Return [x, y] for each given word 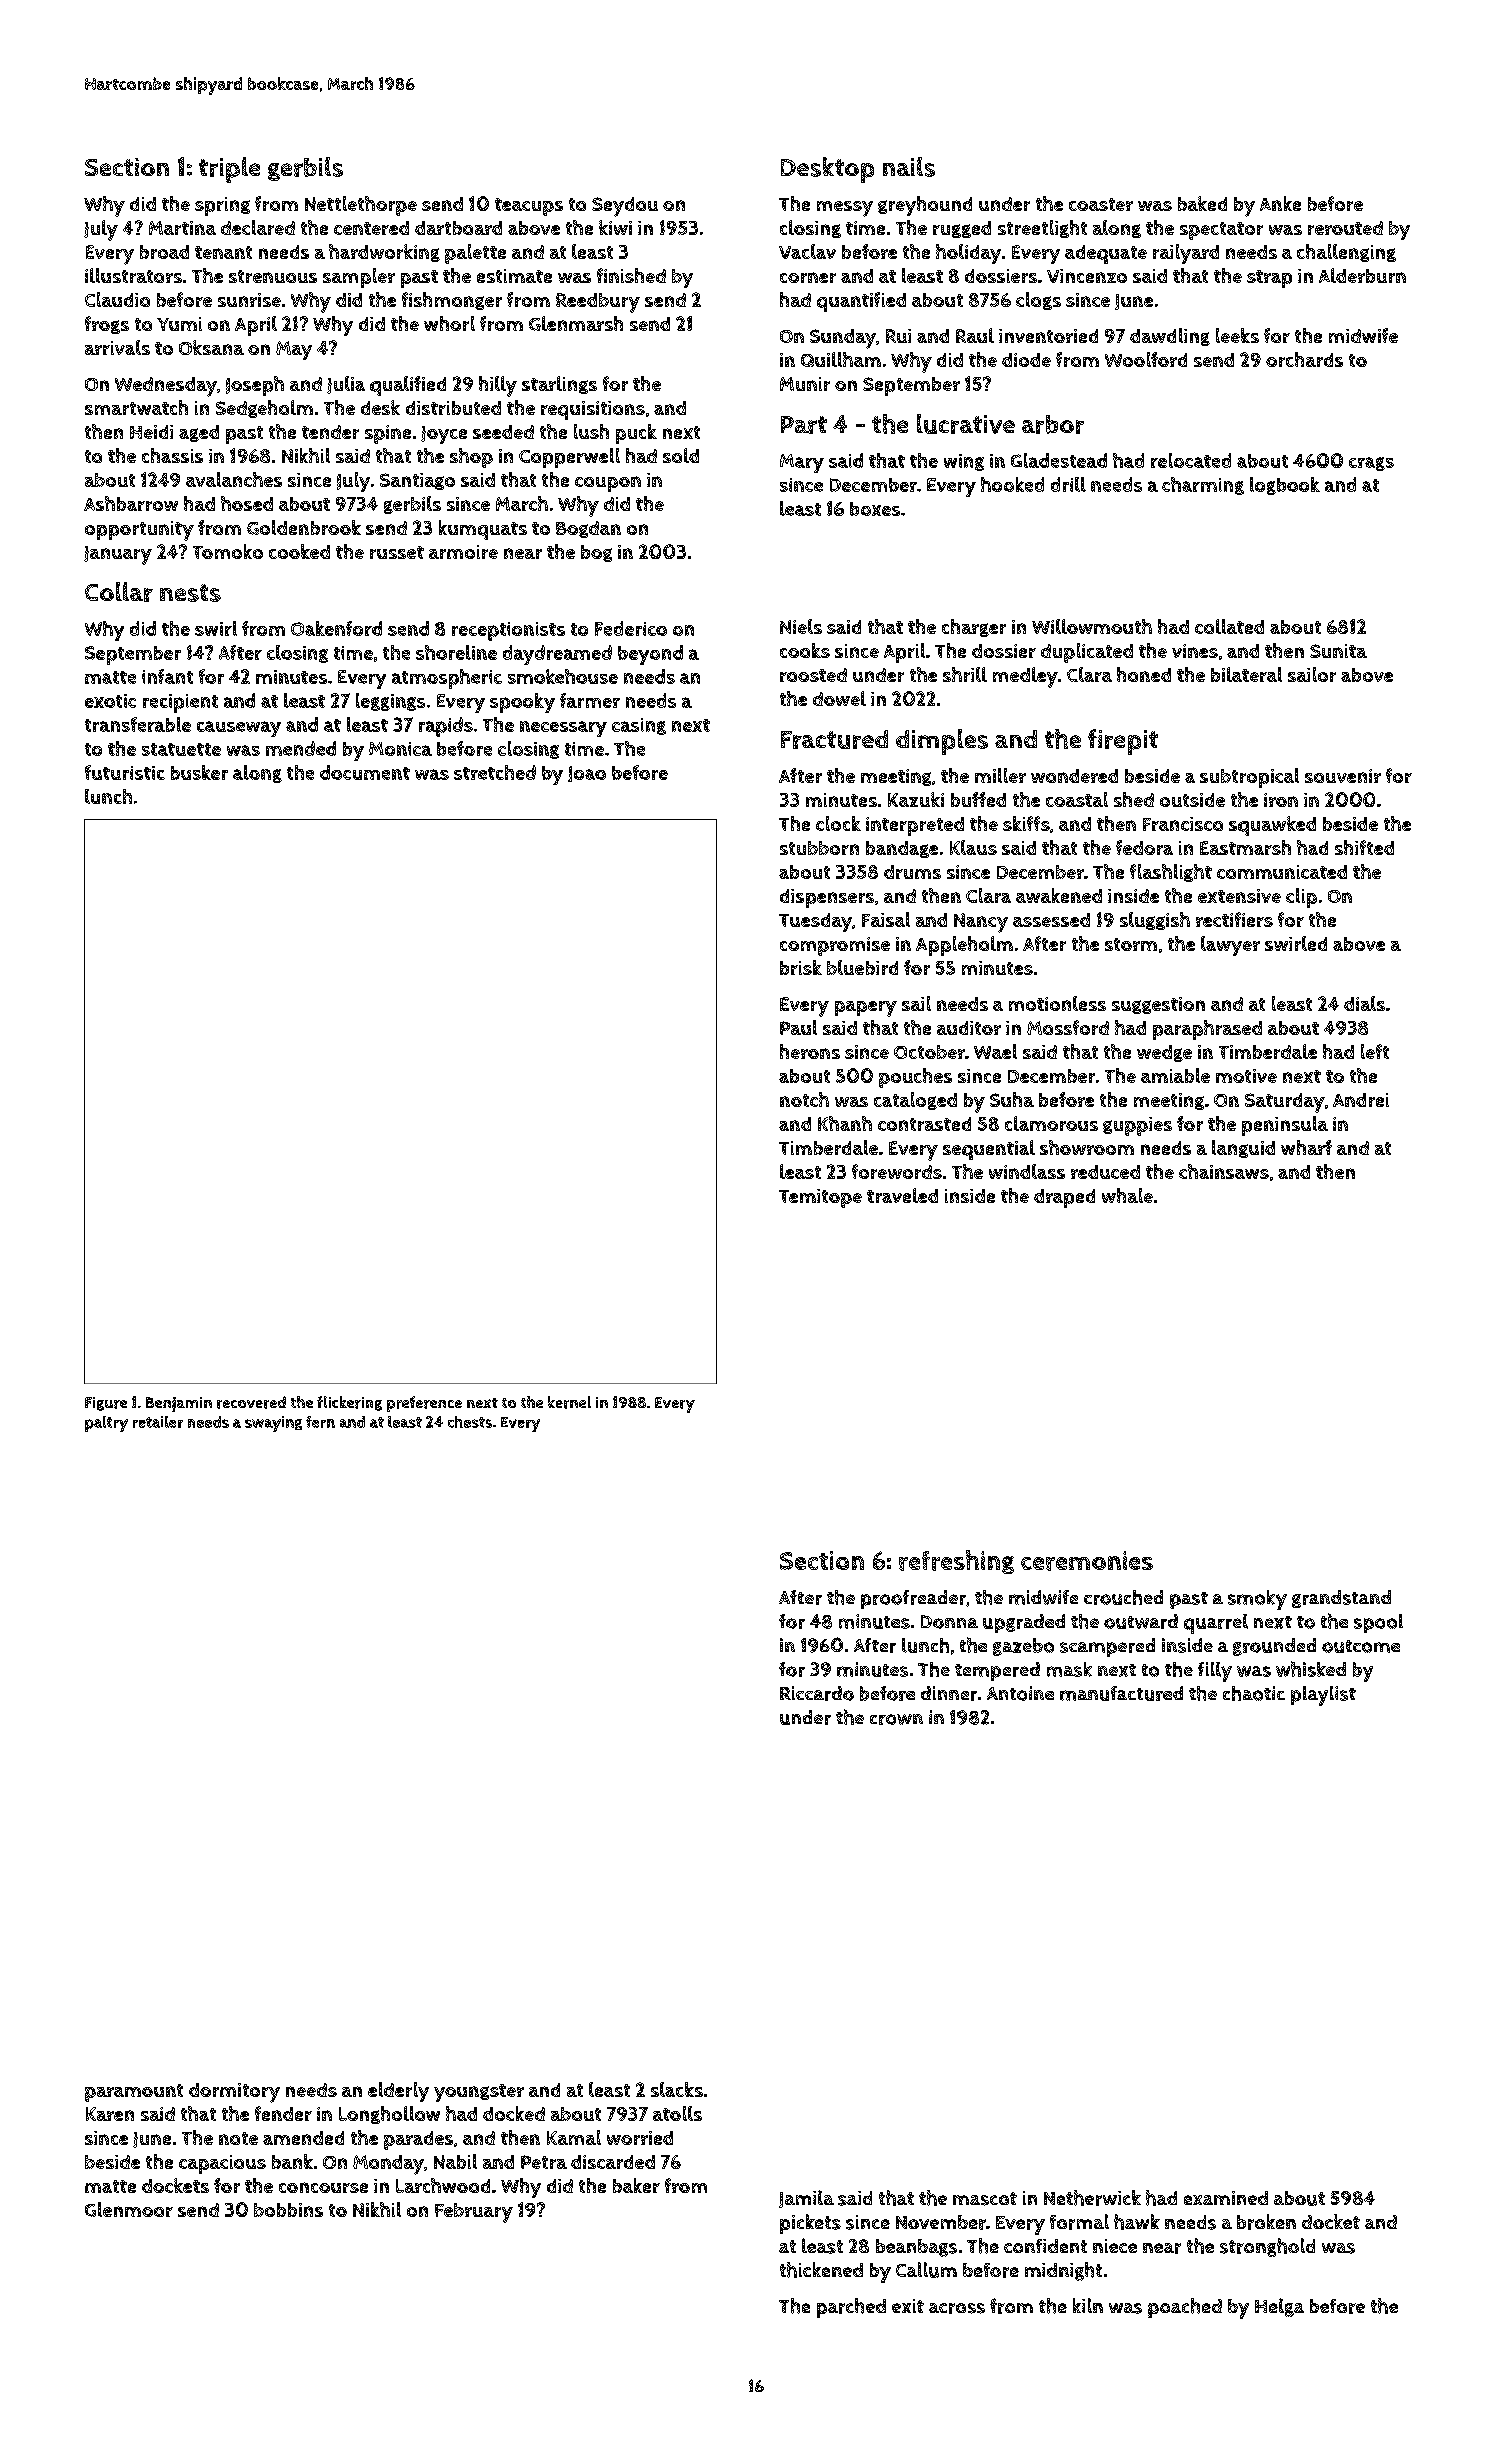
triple [229, 170]
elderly [398, 2092]
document [365, 772]
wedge [1164, 1053]
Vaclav [807, 251]
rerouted [1345, 228]
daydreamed [557, 655]
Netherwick [1092, 2198]
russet [397, 552]
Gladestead [1059, 460]
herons [810, 1051]
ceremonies [1087, 1561]
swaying [273, 1424]
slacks [677, 2089]
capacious [222, 2164]
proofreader [913, 1599]
